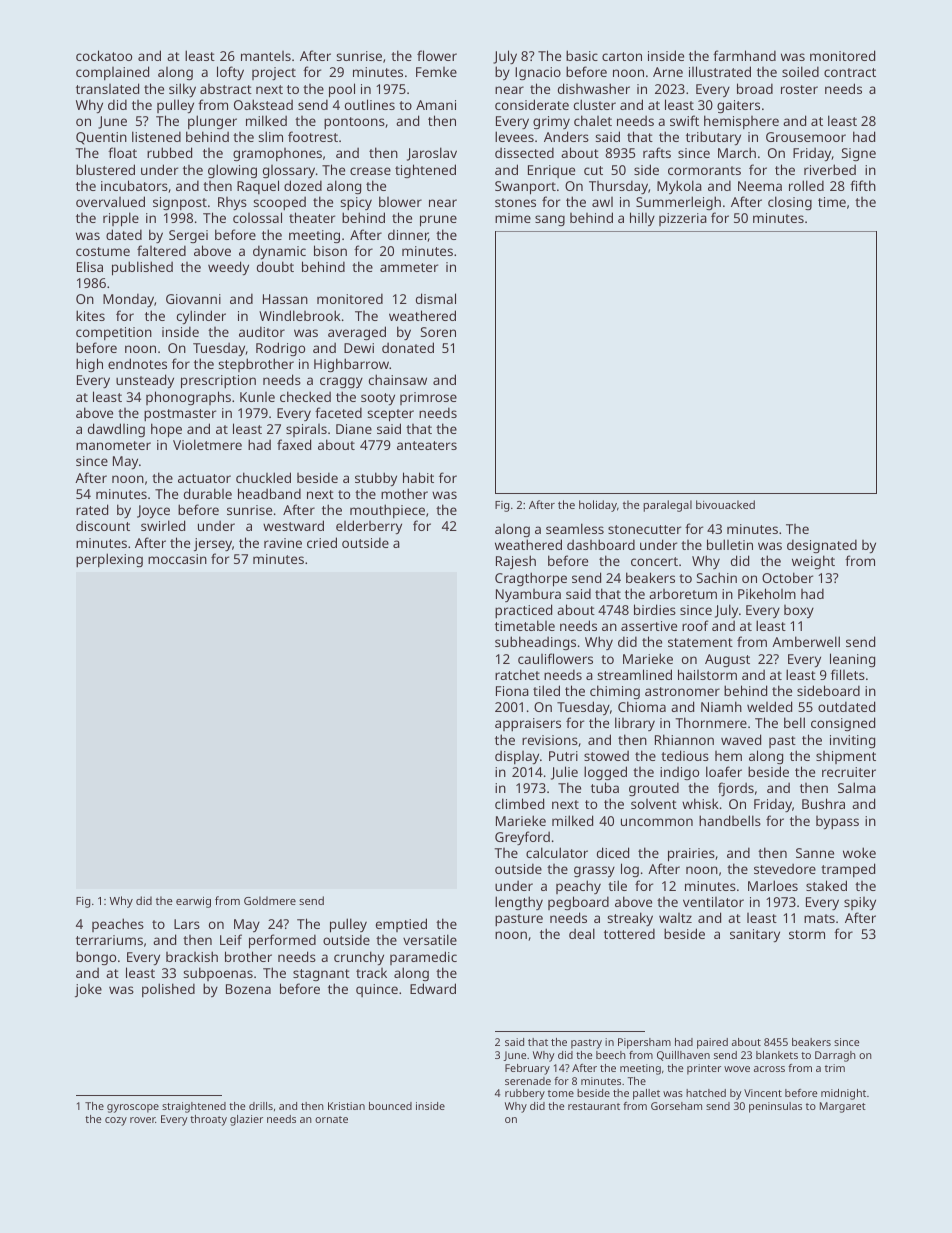  I want to click on Jaroslav, so click(432, 154).
